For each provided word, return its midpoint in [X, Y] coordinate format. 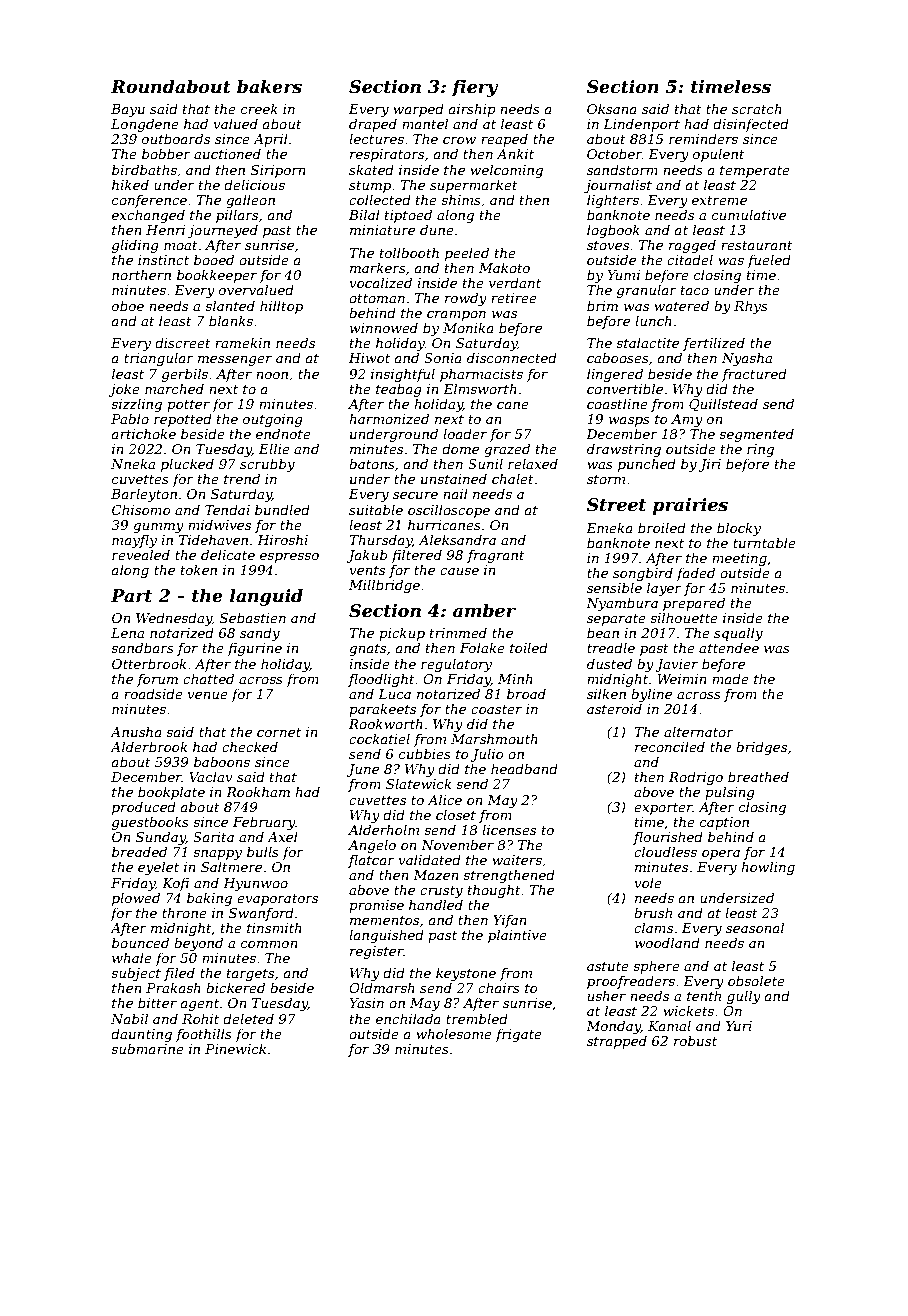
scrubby [267, 465]
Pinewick [235, 1048]
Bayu [128, 110]
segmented [756, 435]
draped [373, 125]
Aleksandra [457, 539]
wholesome [454, 1033]
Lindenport [641, 125]
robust [695, 1040]
